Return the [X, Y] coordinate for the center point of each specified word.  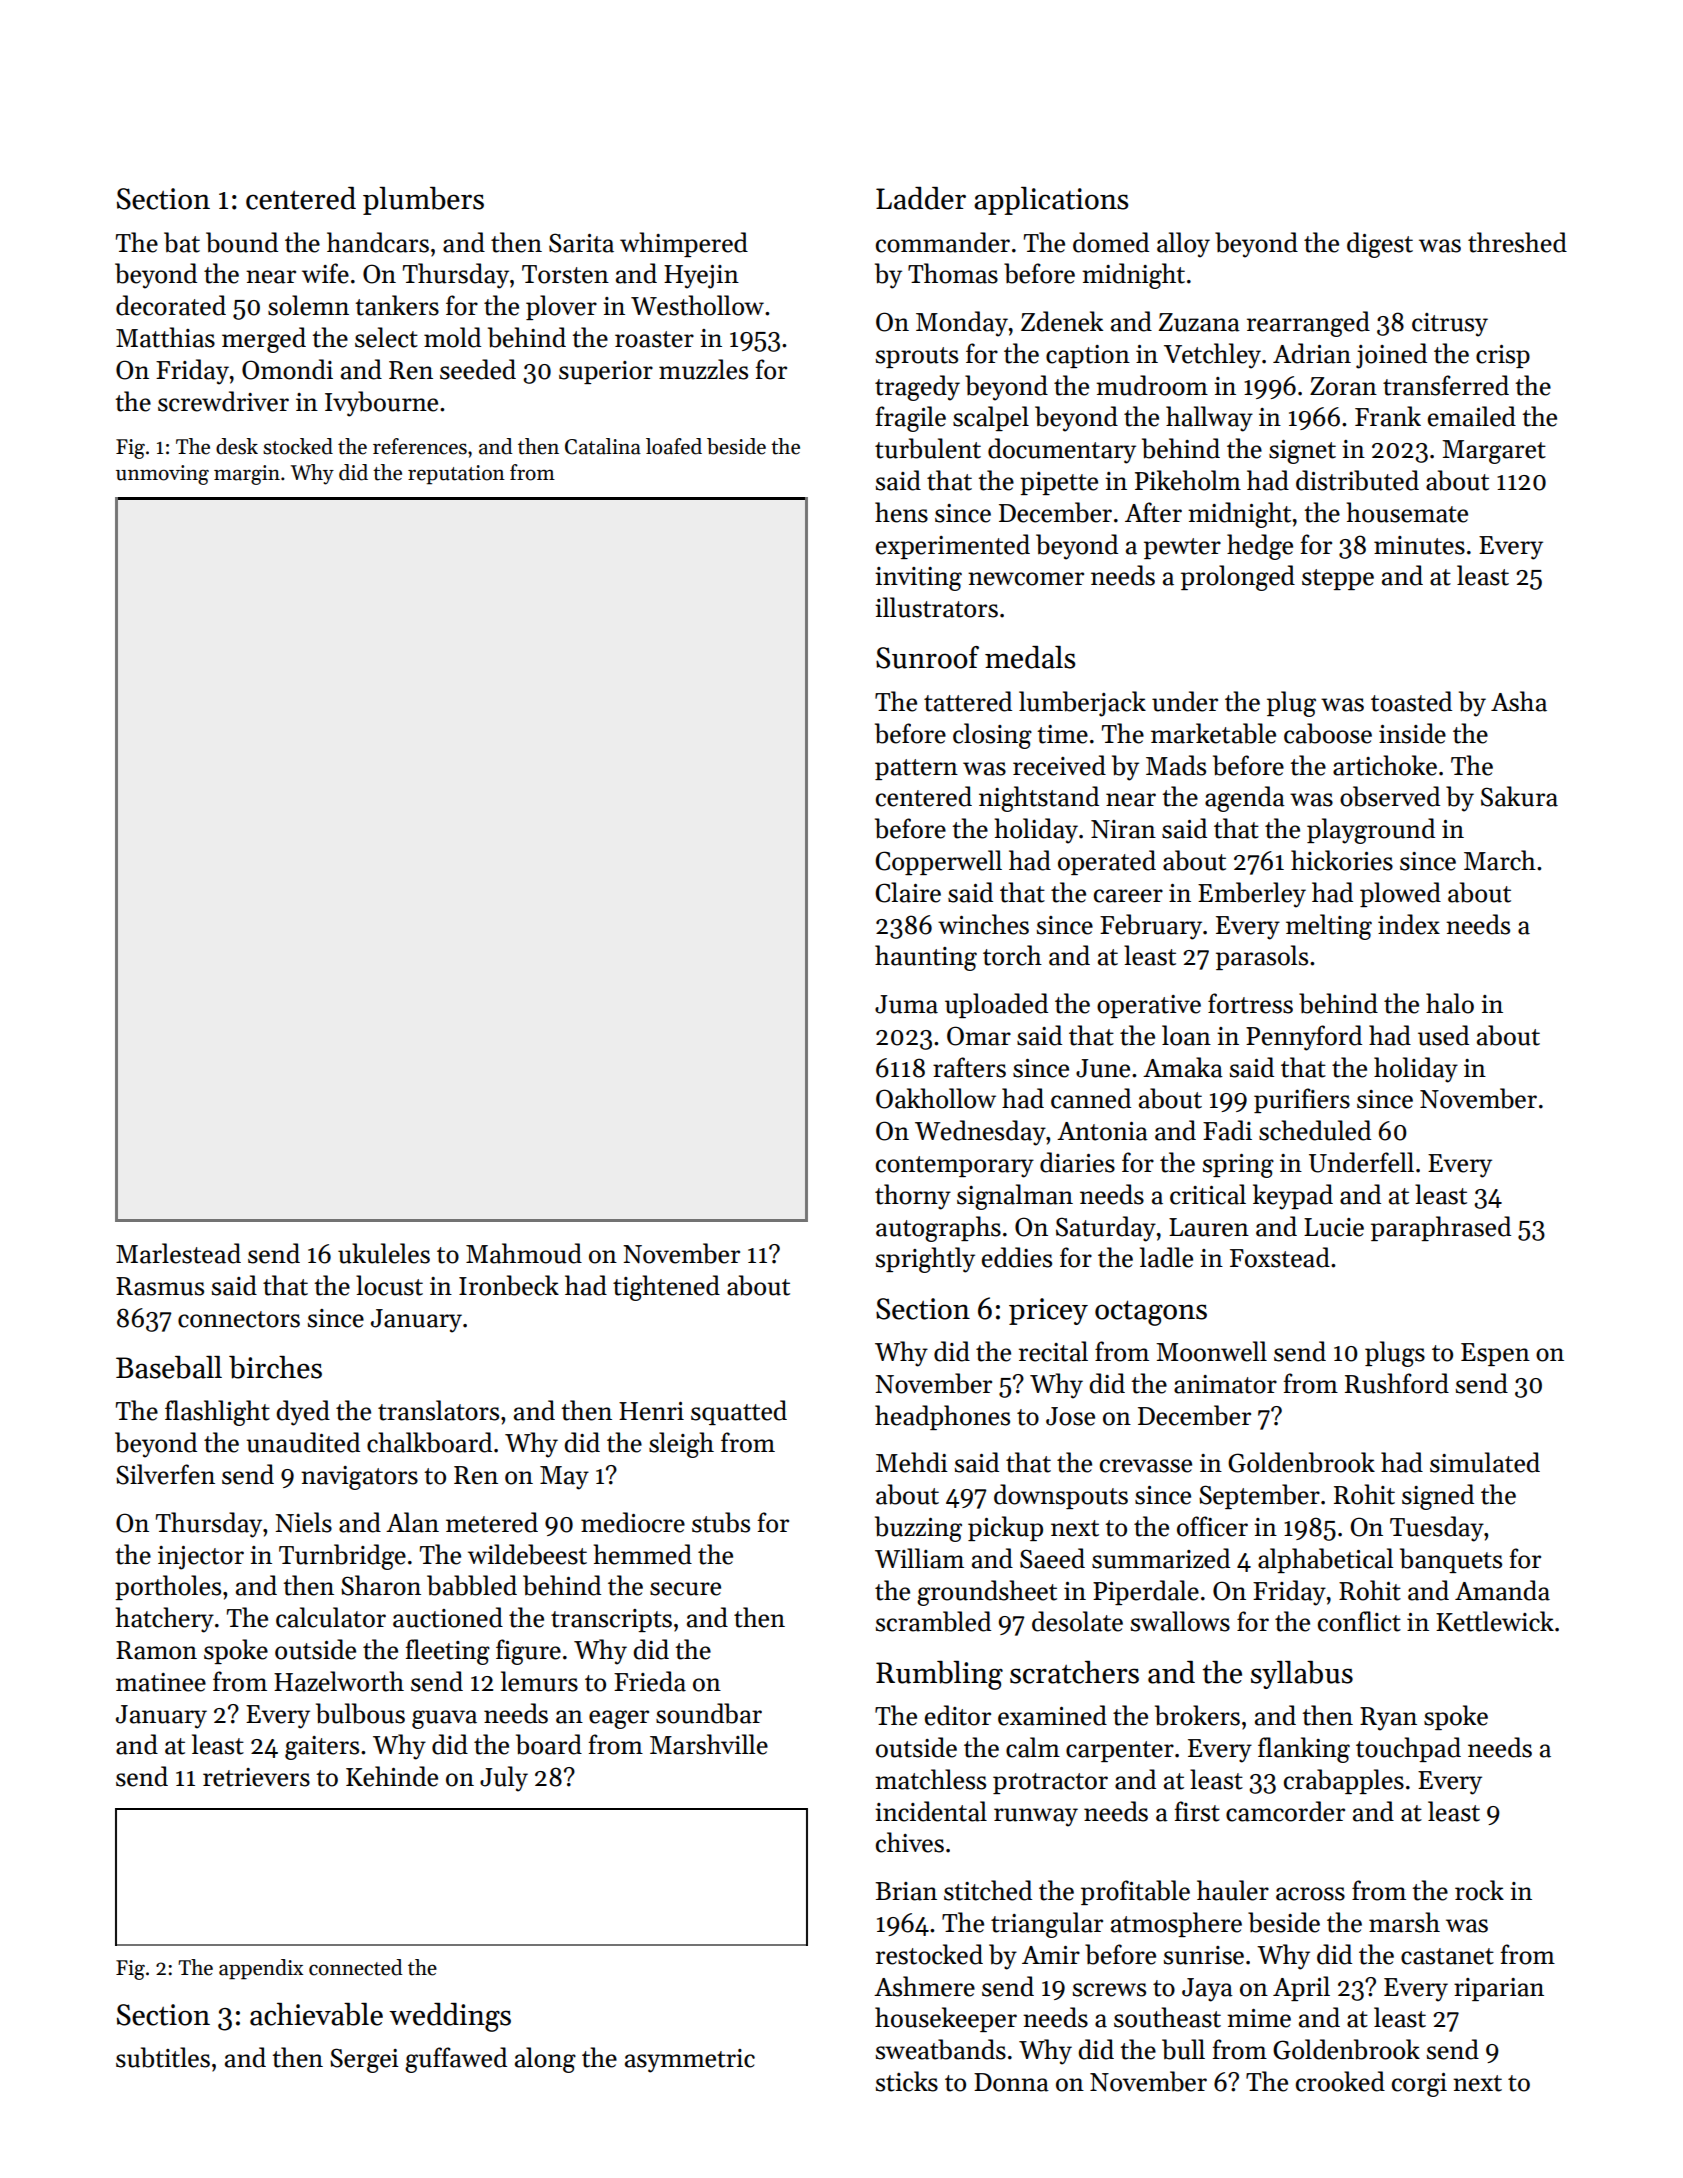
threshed [1517, 242]
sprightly [925, 1260]
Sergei [364, 2060]
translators [438, 1410]
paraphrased [1441, 1228]
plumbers [423, 201]
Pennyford [1304, 1038]
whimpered [684, 244]
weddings [450, 2017]
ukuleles [384, 1253]
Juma [906, 1004]
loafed [674, 446]
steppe [1338, 579]
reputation [456, 475]
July [504, 1779]
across [1310, 1894]
